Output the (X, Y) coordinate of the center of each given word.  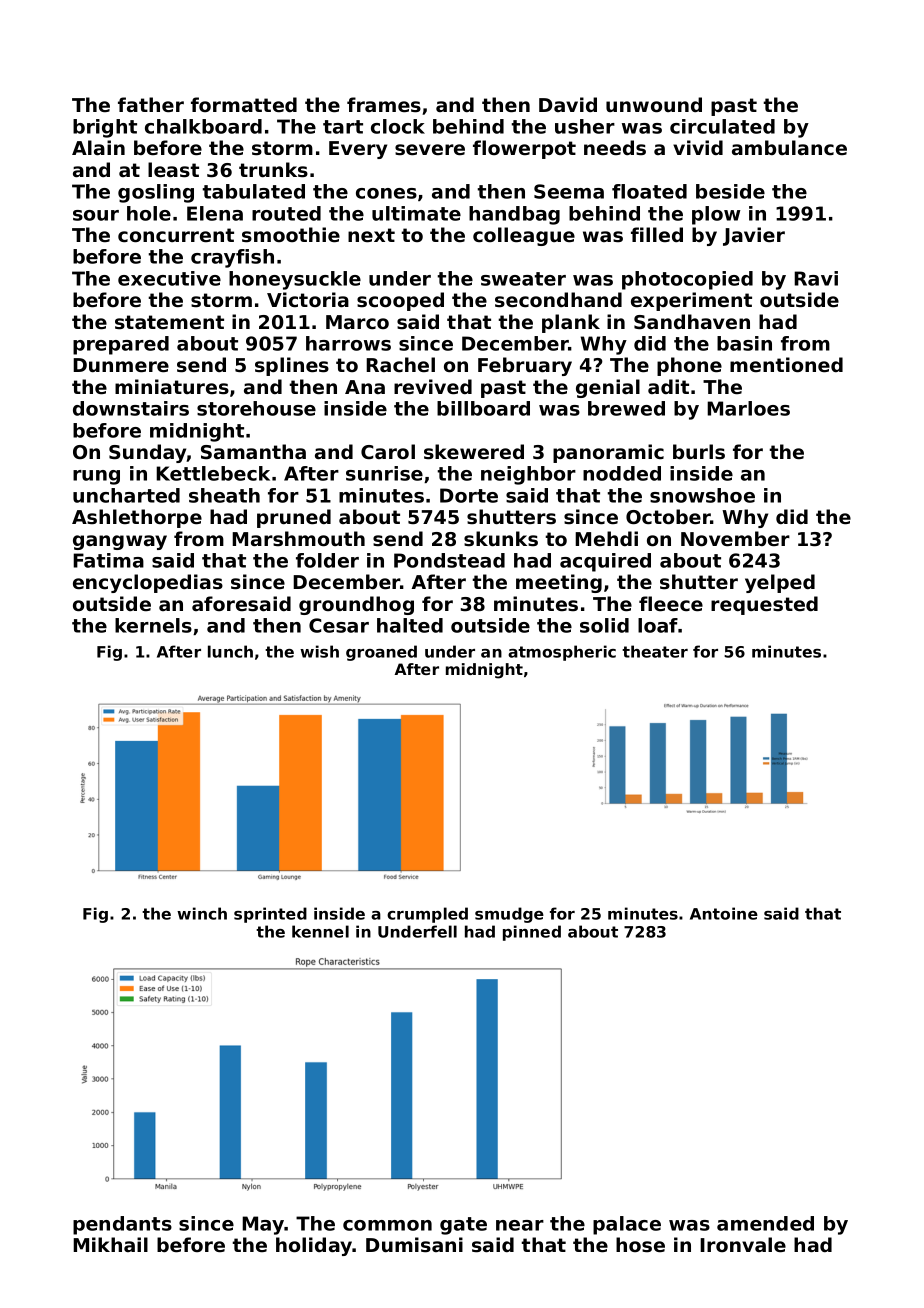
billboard (483, 408)
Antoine (724, 913)
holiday (314, 1246)
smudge (509, 915)
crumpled (427, 915)
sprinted (270, 915)
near (520, 1225)
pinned (532, 933)
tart (343, 127)
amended (765, 1223)
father (151, 105)
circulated (722, 126)
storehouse (256, 408)
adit (668, 386)
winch (202, 913)
